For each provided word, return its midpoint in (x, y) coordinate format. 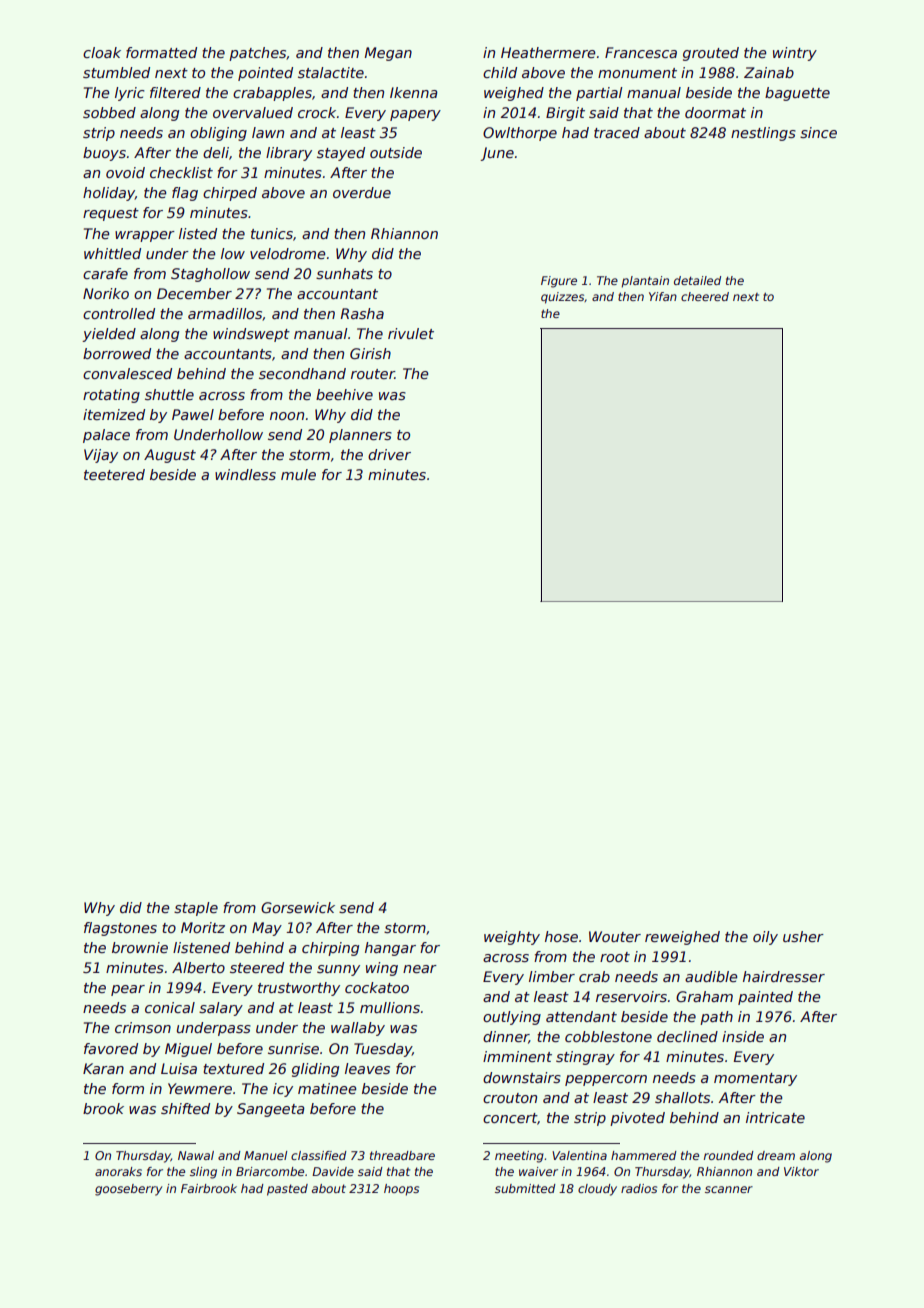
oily (765, 938)
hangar (390, 949)
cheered (705, 296)
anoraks (118, 1171)
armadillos (225, 313)
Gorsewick (298, 907)
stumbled (116, 72)
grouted (711, 54)
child (500, 72)
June (497, 154)
